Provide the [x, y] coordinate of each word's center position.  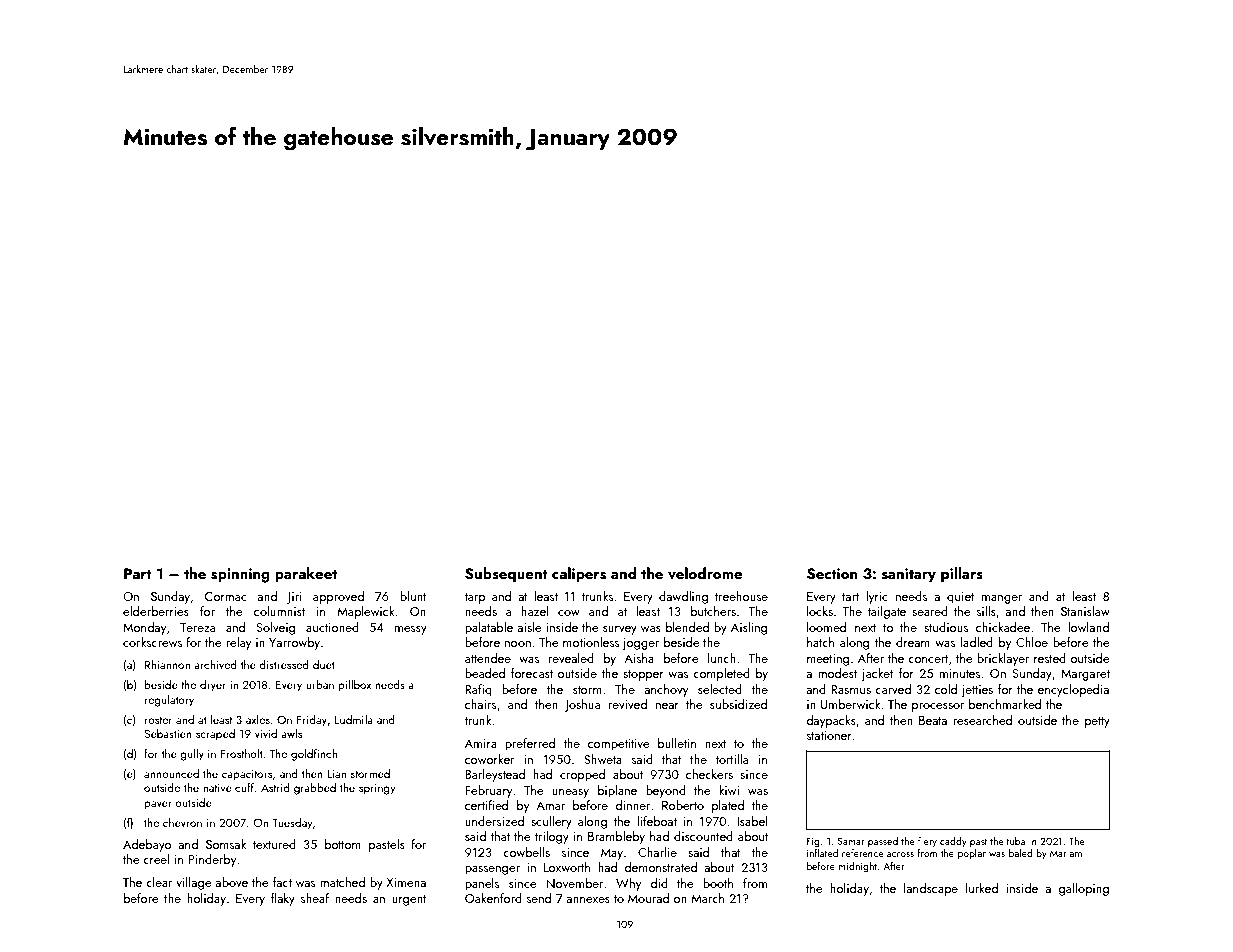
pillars [962, 575]
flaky [283, 899]
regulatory [169, 701]
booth [718, 883]
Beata [933, 720]
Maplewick [366, 612]
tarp [475, 598]
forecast [532, 673]
